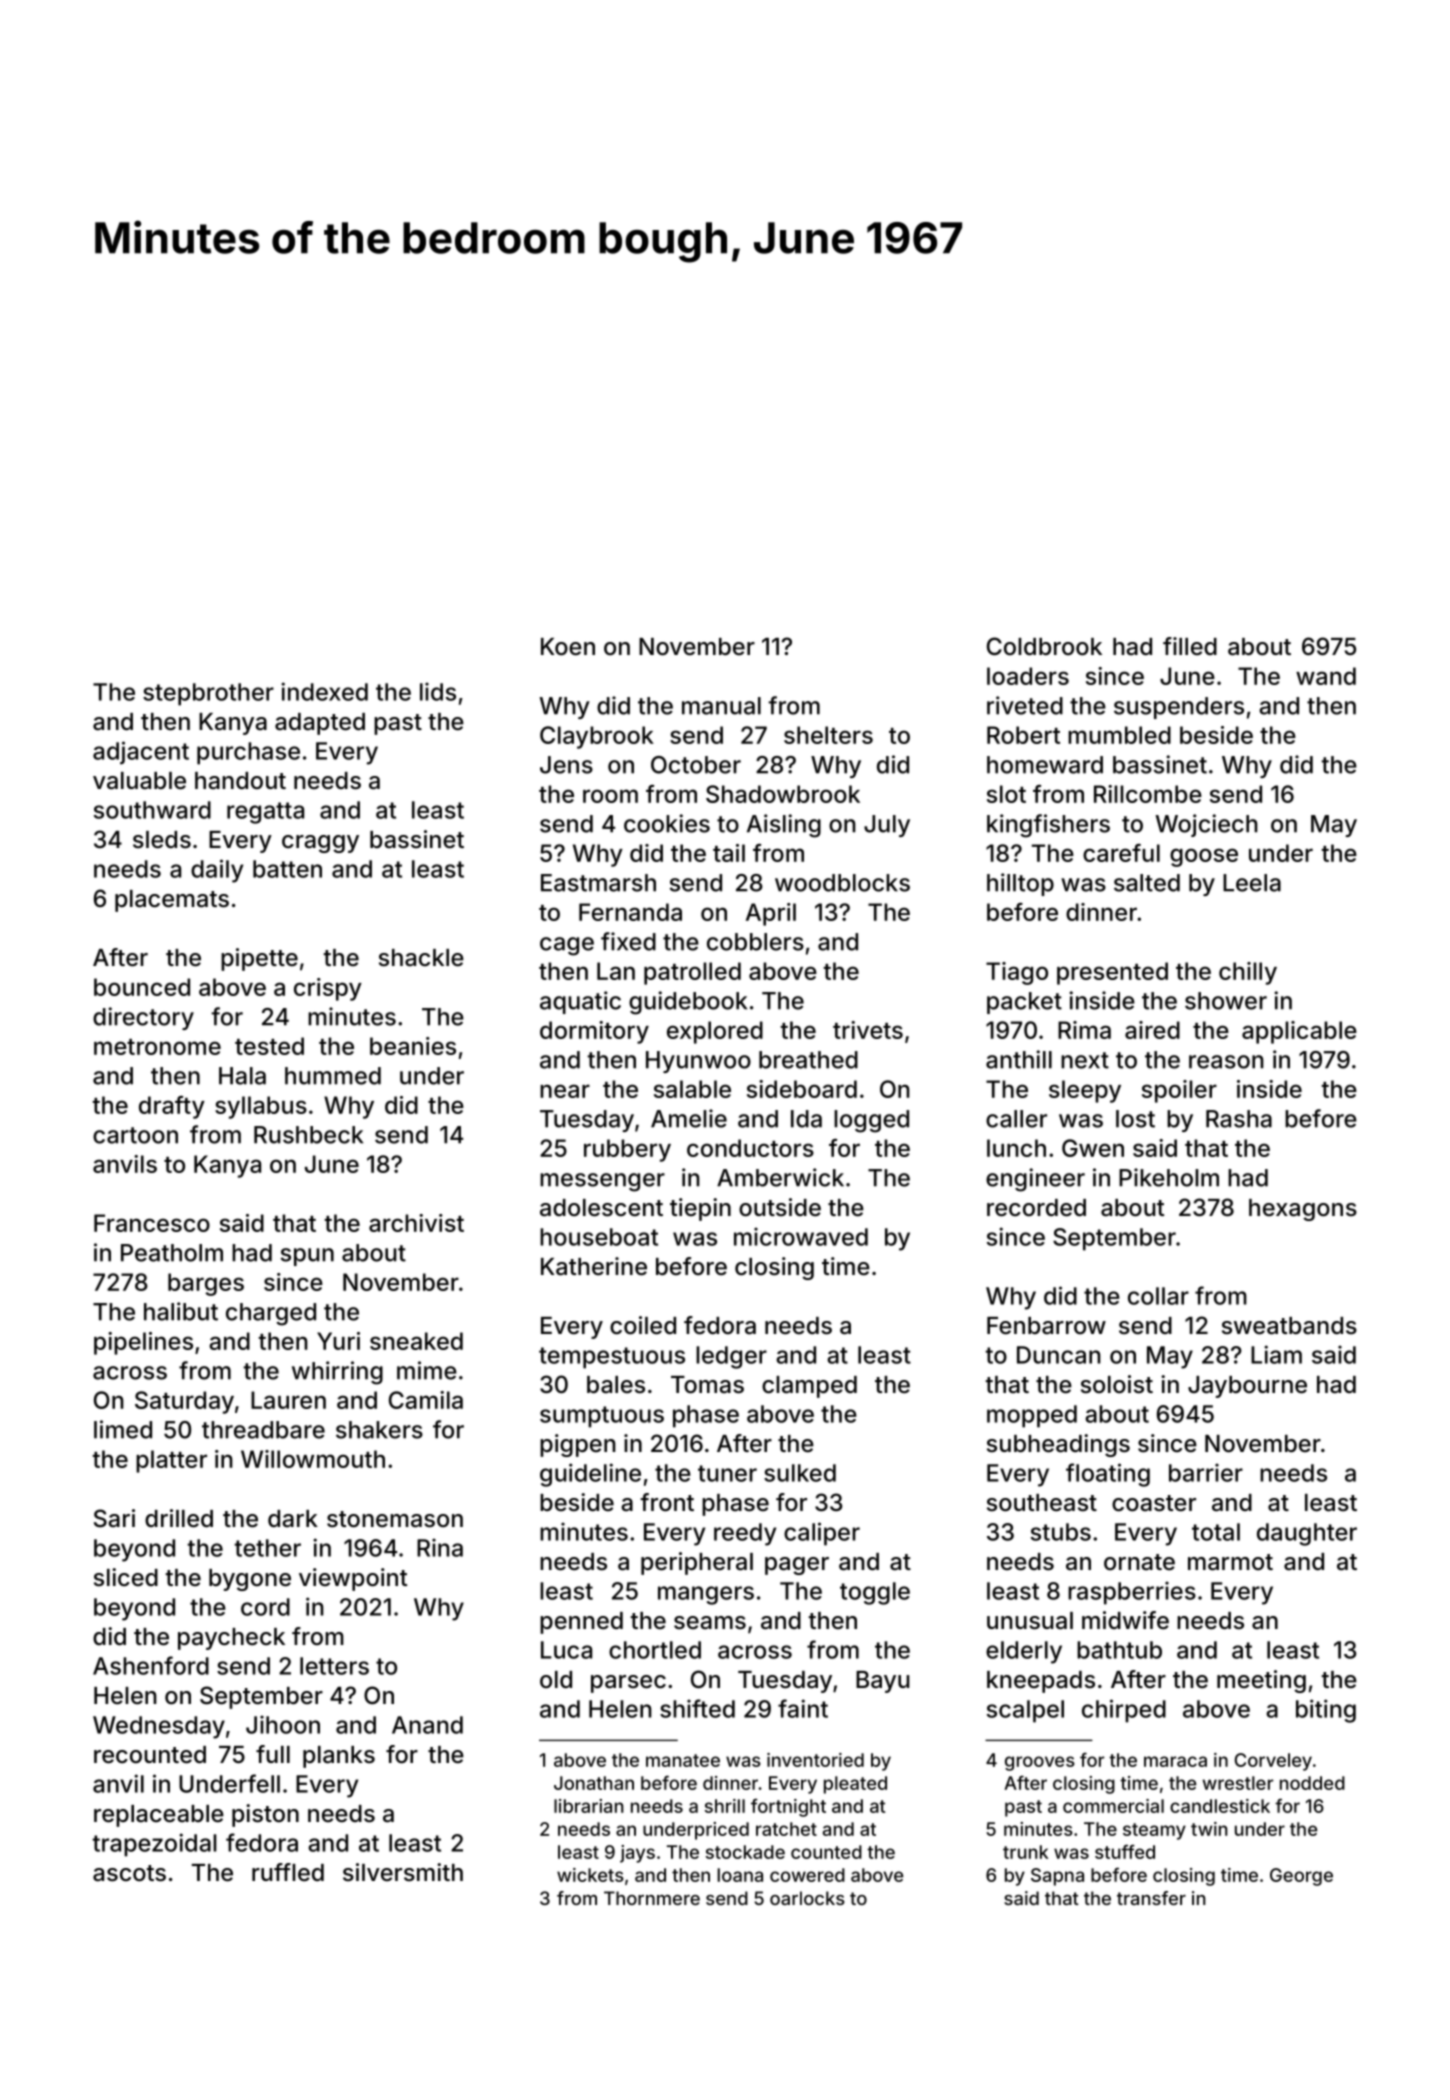 The image size is (1450, 2100). Describe the element at coordinates (1248, 973) in the document. I see `chilly` at that location.
